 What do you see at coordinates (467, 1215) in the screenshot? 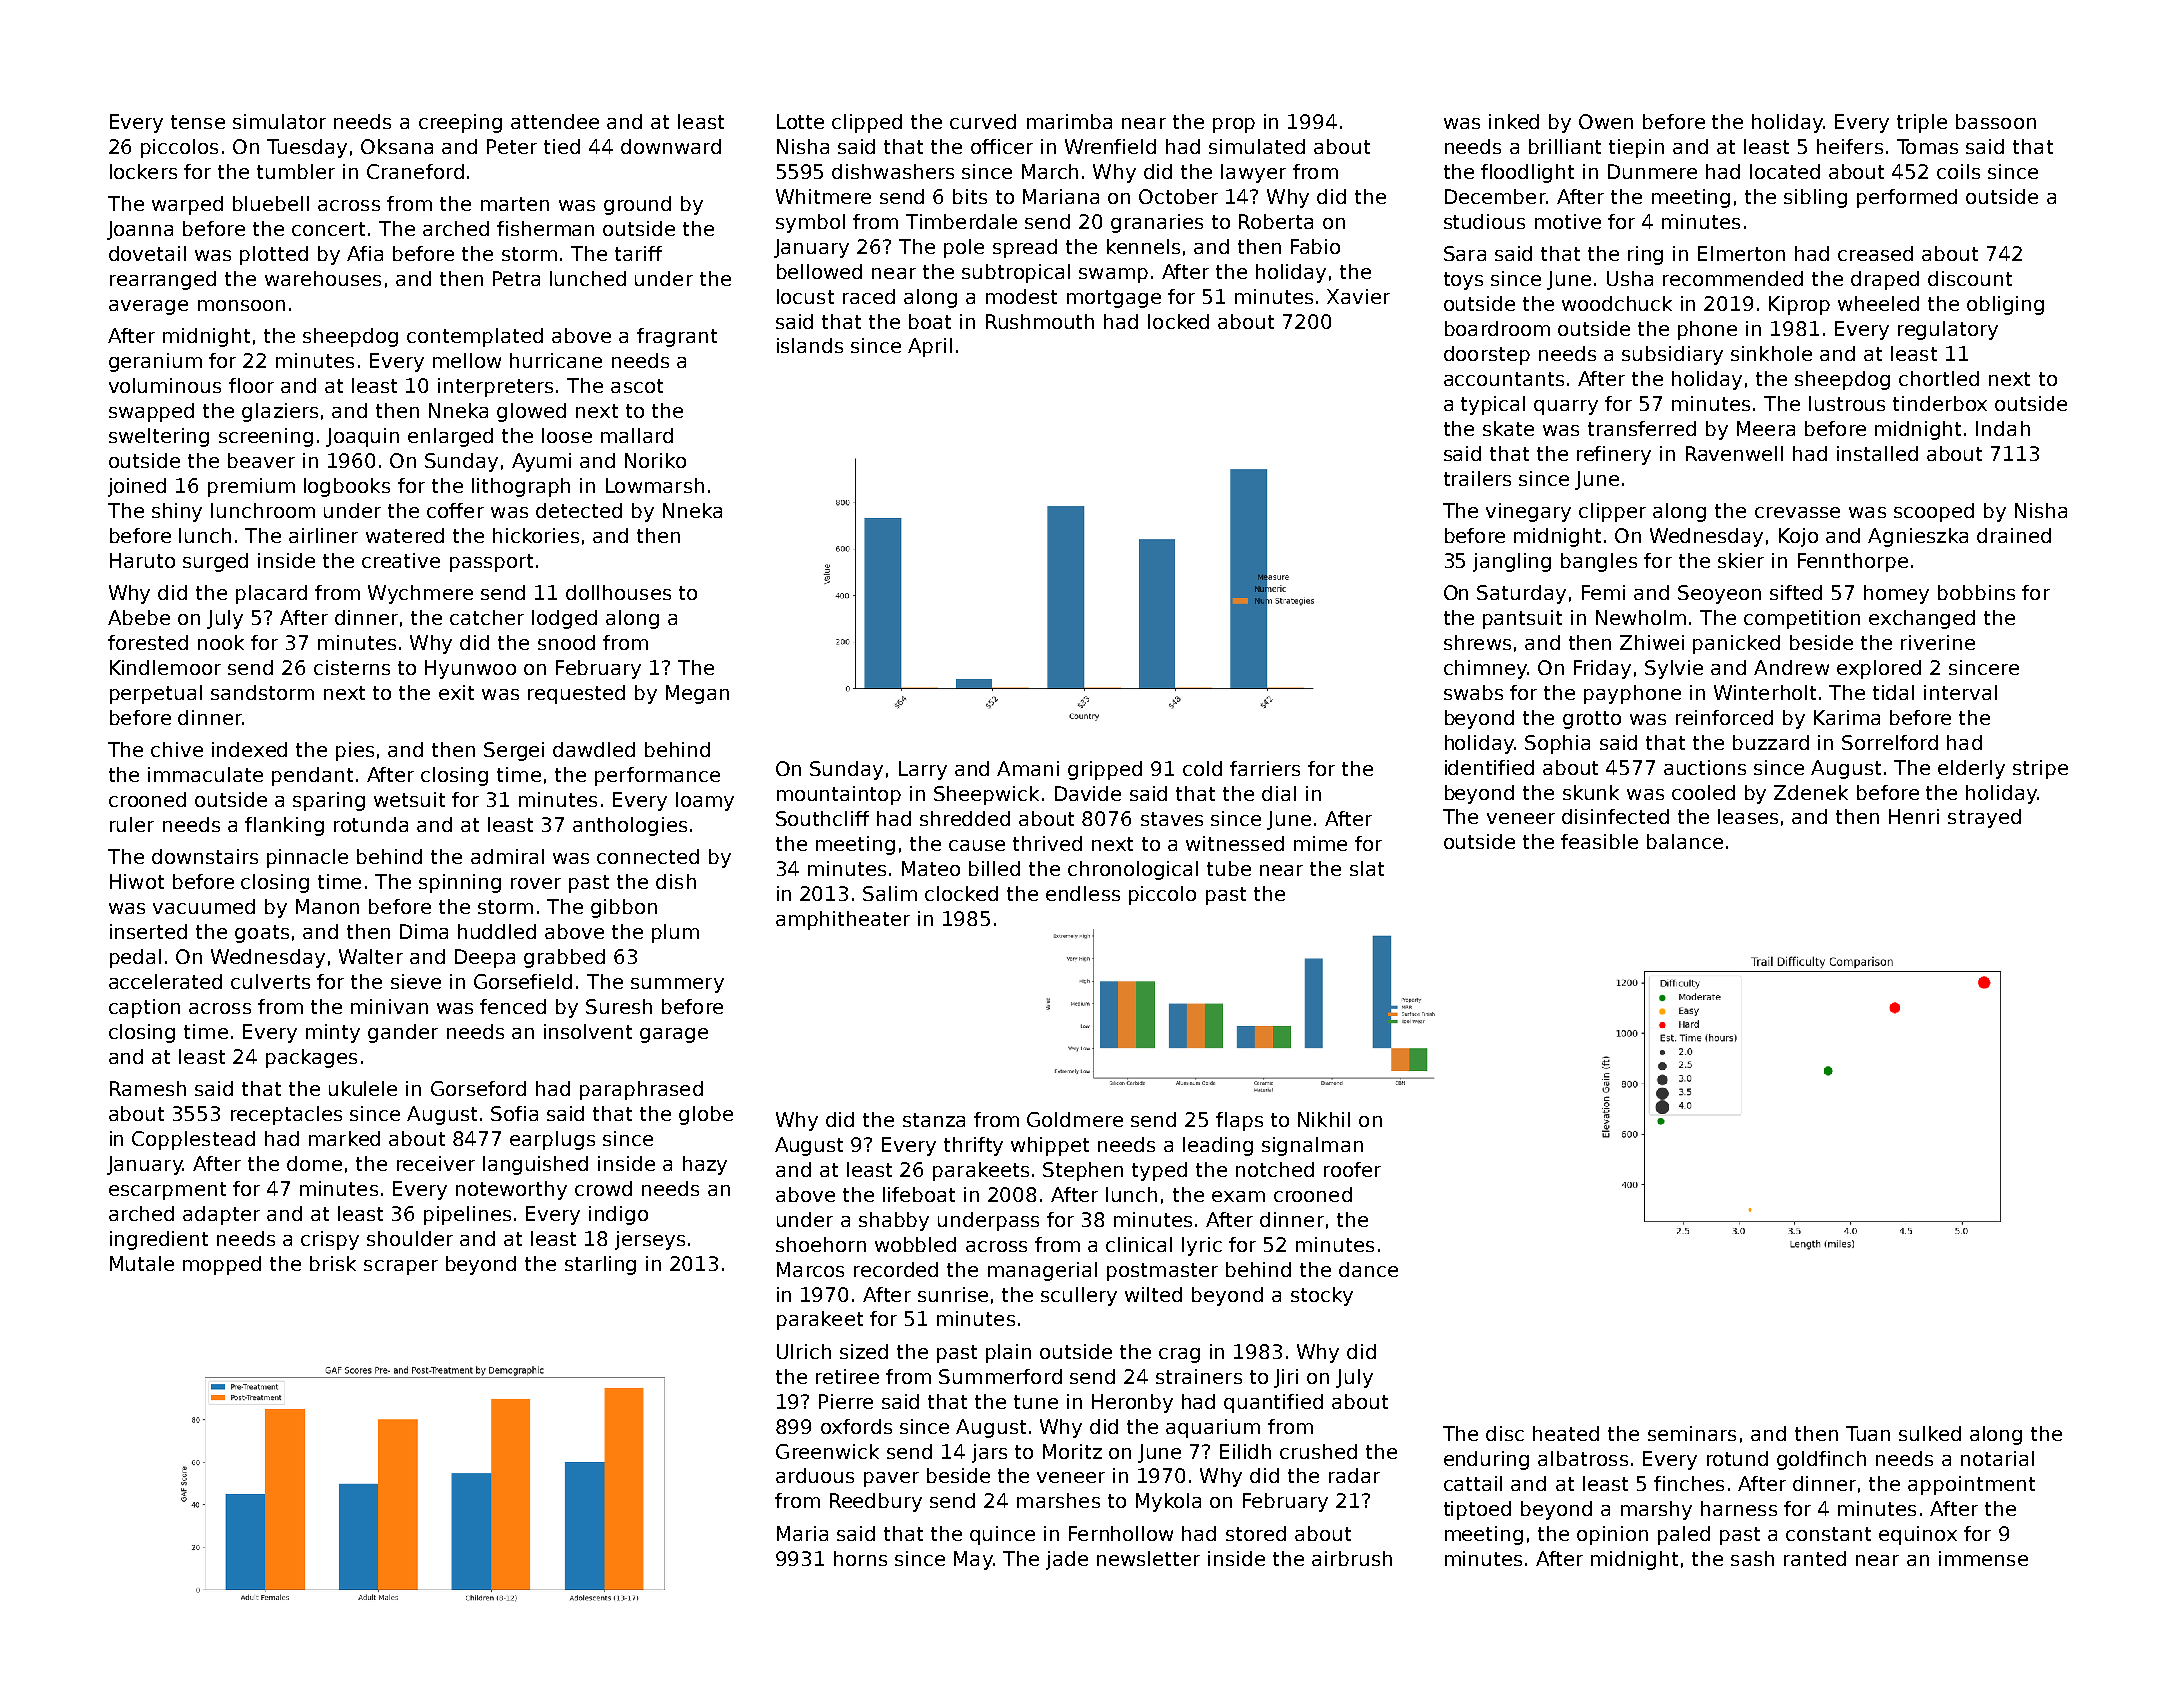
I see `pipelines` at bounding box center [467, 1215].
